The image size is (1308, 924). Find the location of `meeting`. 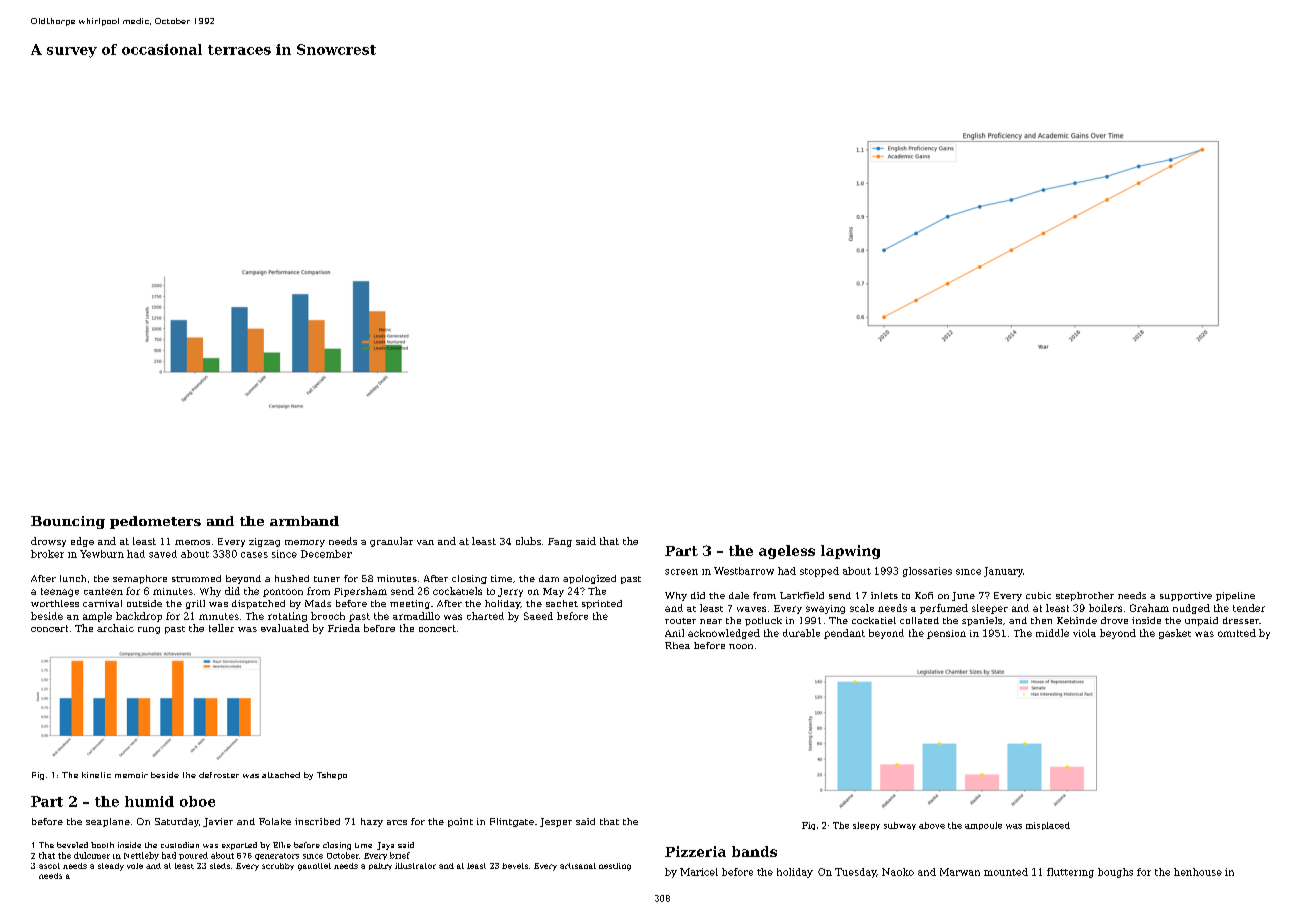

meeting is located at coordinates (410, 604).
